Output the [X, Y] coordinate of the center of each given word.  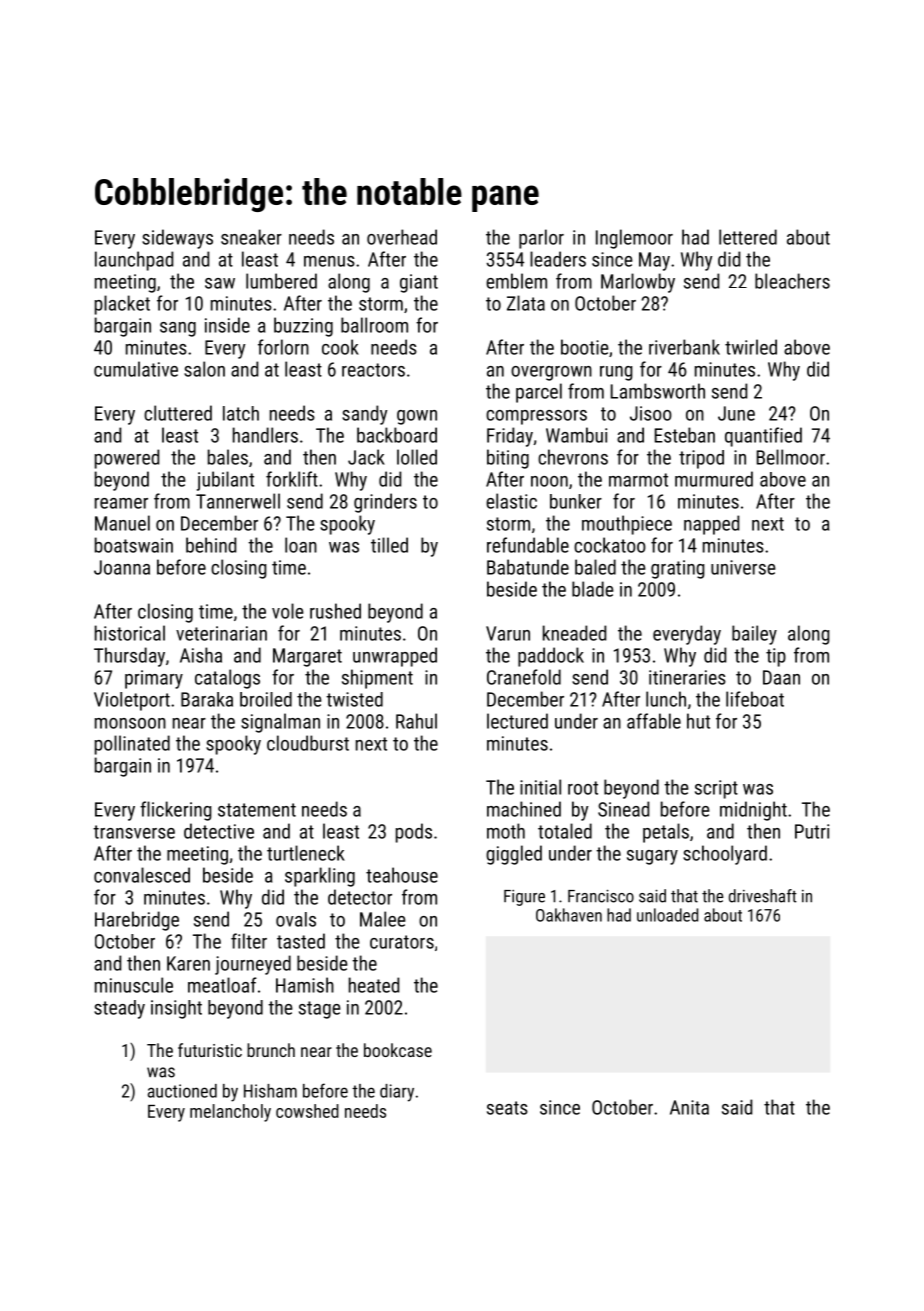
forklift [292, 479]
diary [397, 1093]
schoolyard [725, 855]
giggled [514, 855]
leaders [558, 259]
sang [178, 329]
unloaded [667, 915]
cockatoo [610, 545]
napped [711, 525]
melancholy [230, 1113]
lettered [748, 237]
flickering [176, 811]
